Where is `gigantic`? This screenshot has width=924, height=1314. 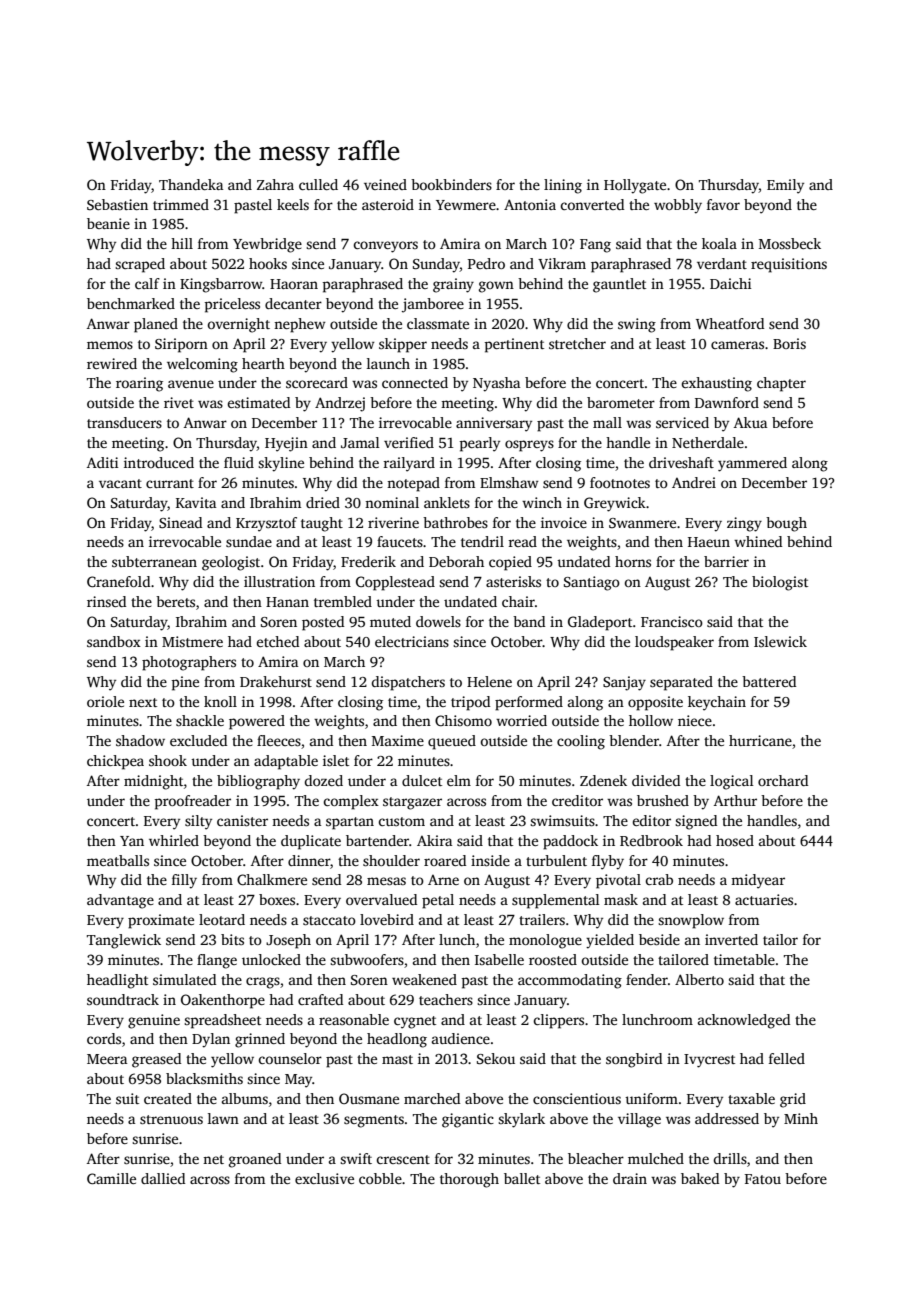
gigantic is located at coordinates (468, 1120).
